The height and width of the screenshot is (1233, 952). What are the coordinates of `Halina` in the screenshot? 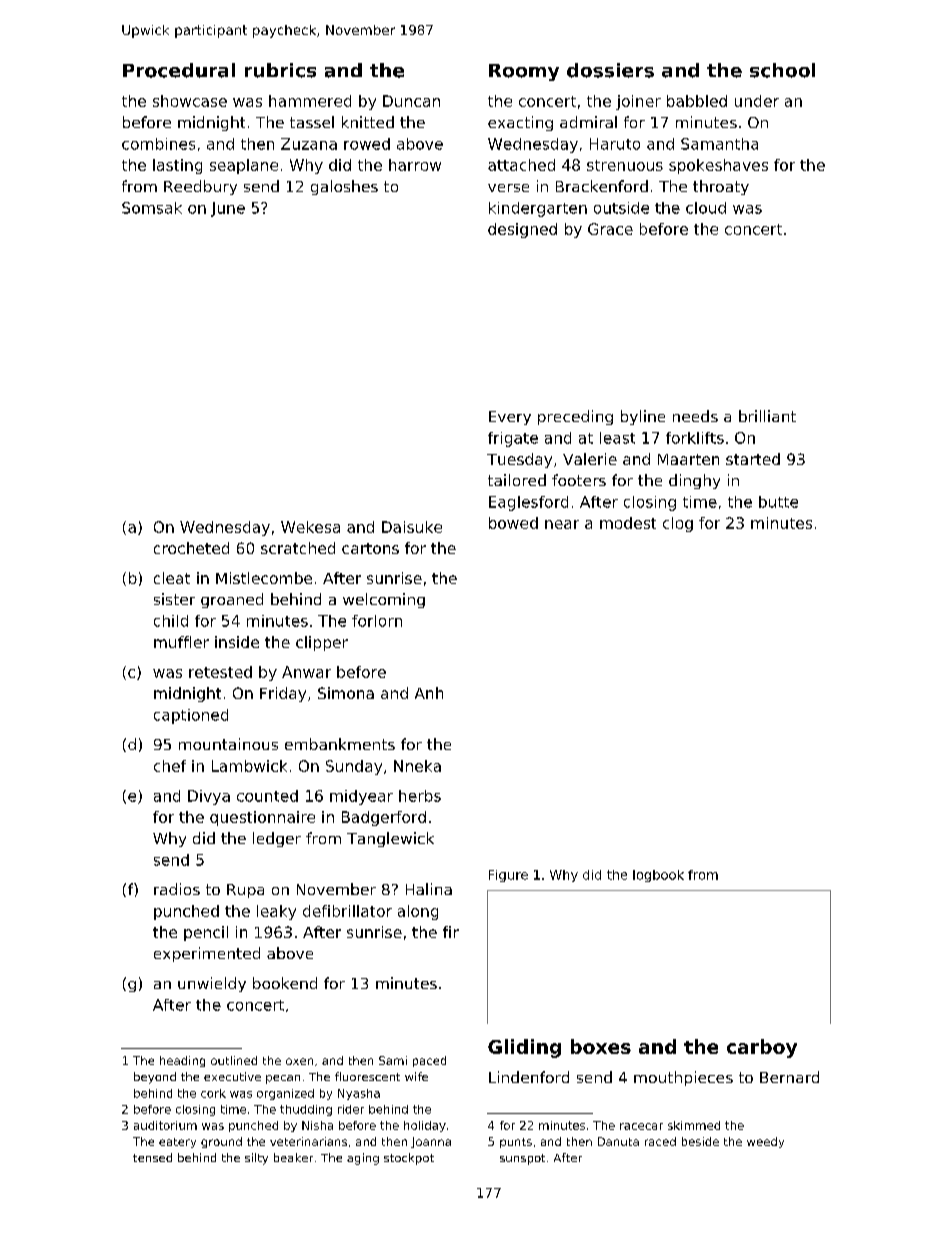 It's located at (429, 889).
